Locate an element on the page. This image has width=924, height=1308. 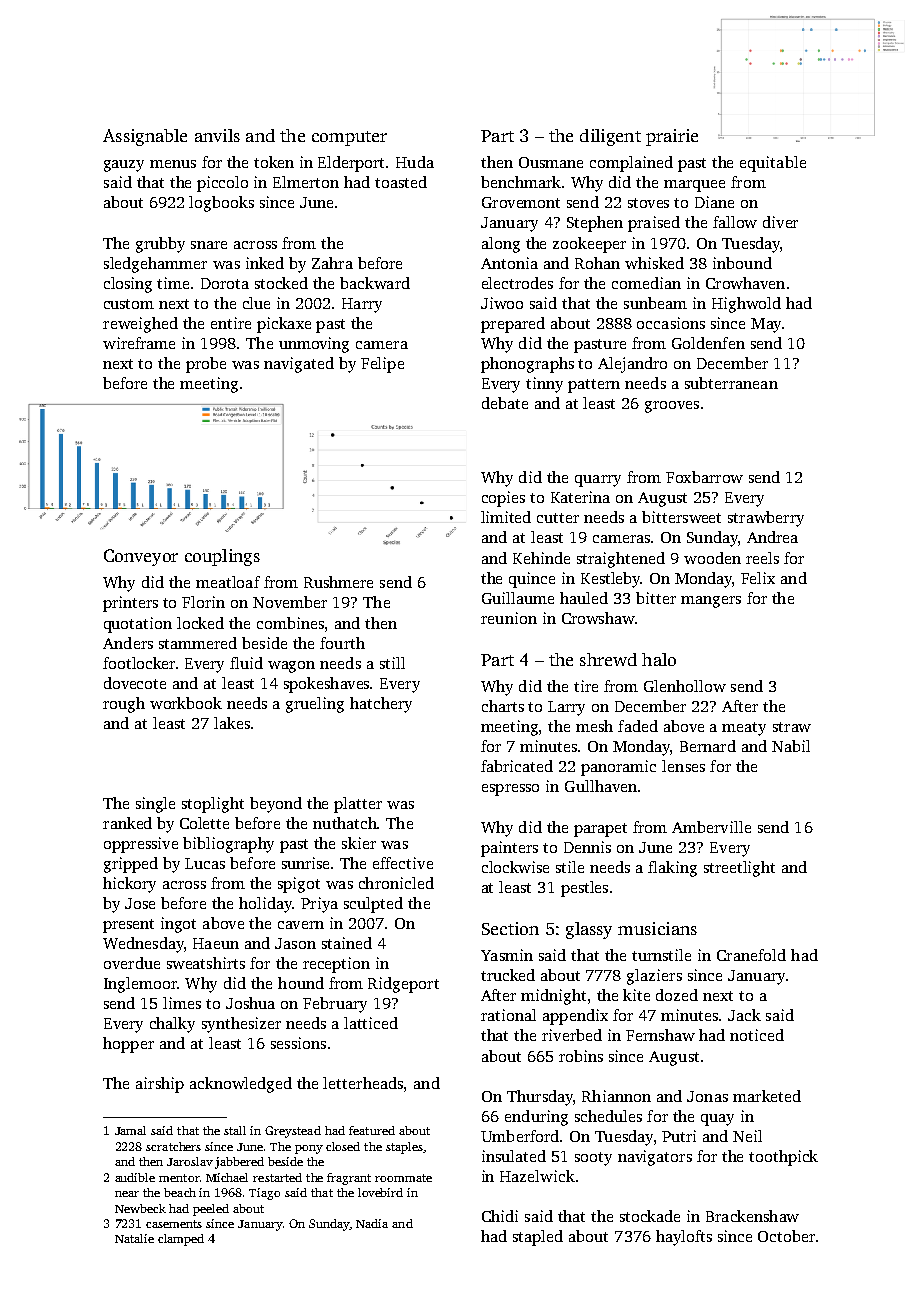
Conveyor is located at coordinates (141, 557).
